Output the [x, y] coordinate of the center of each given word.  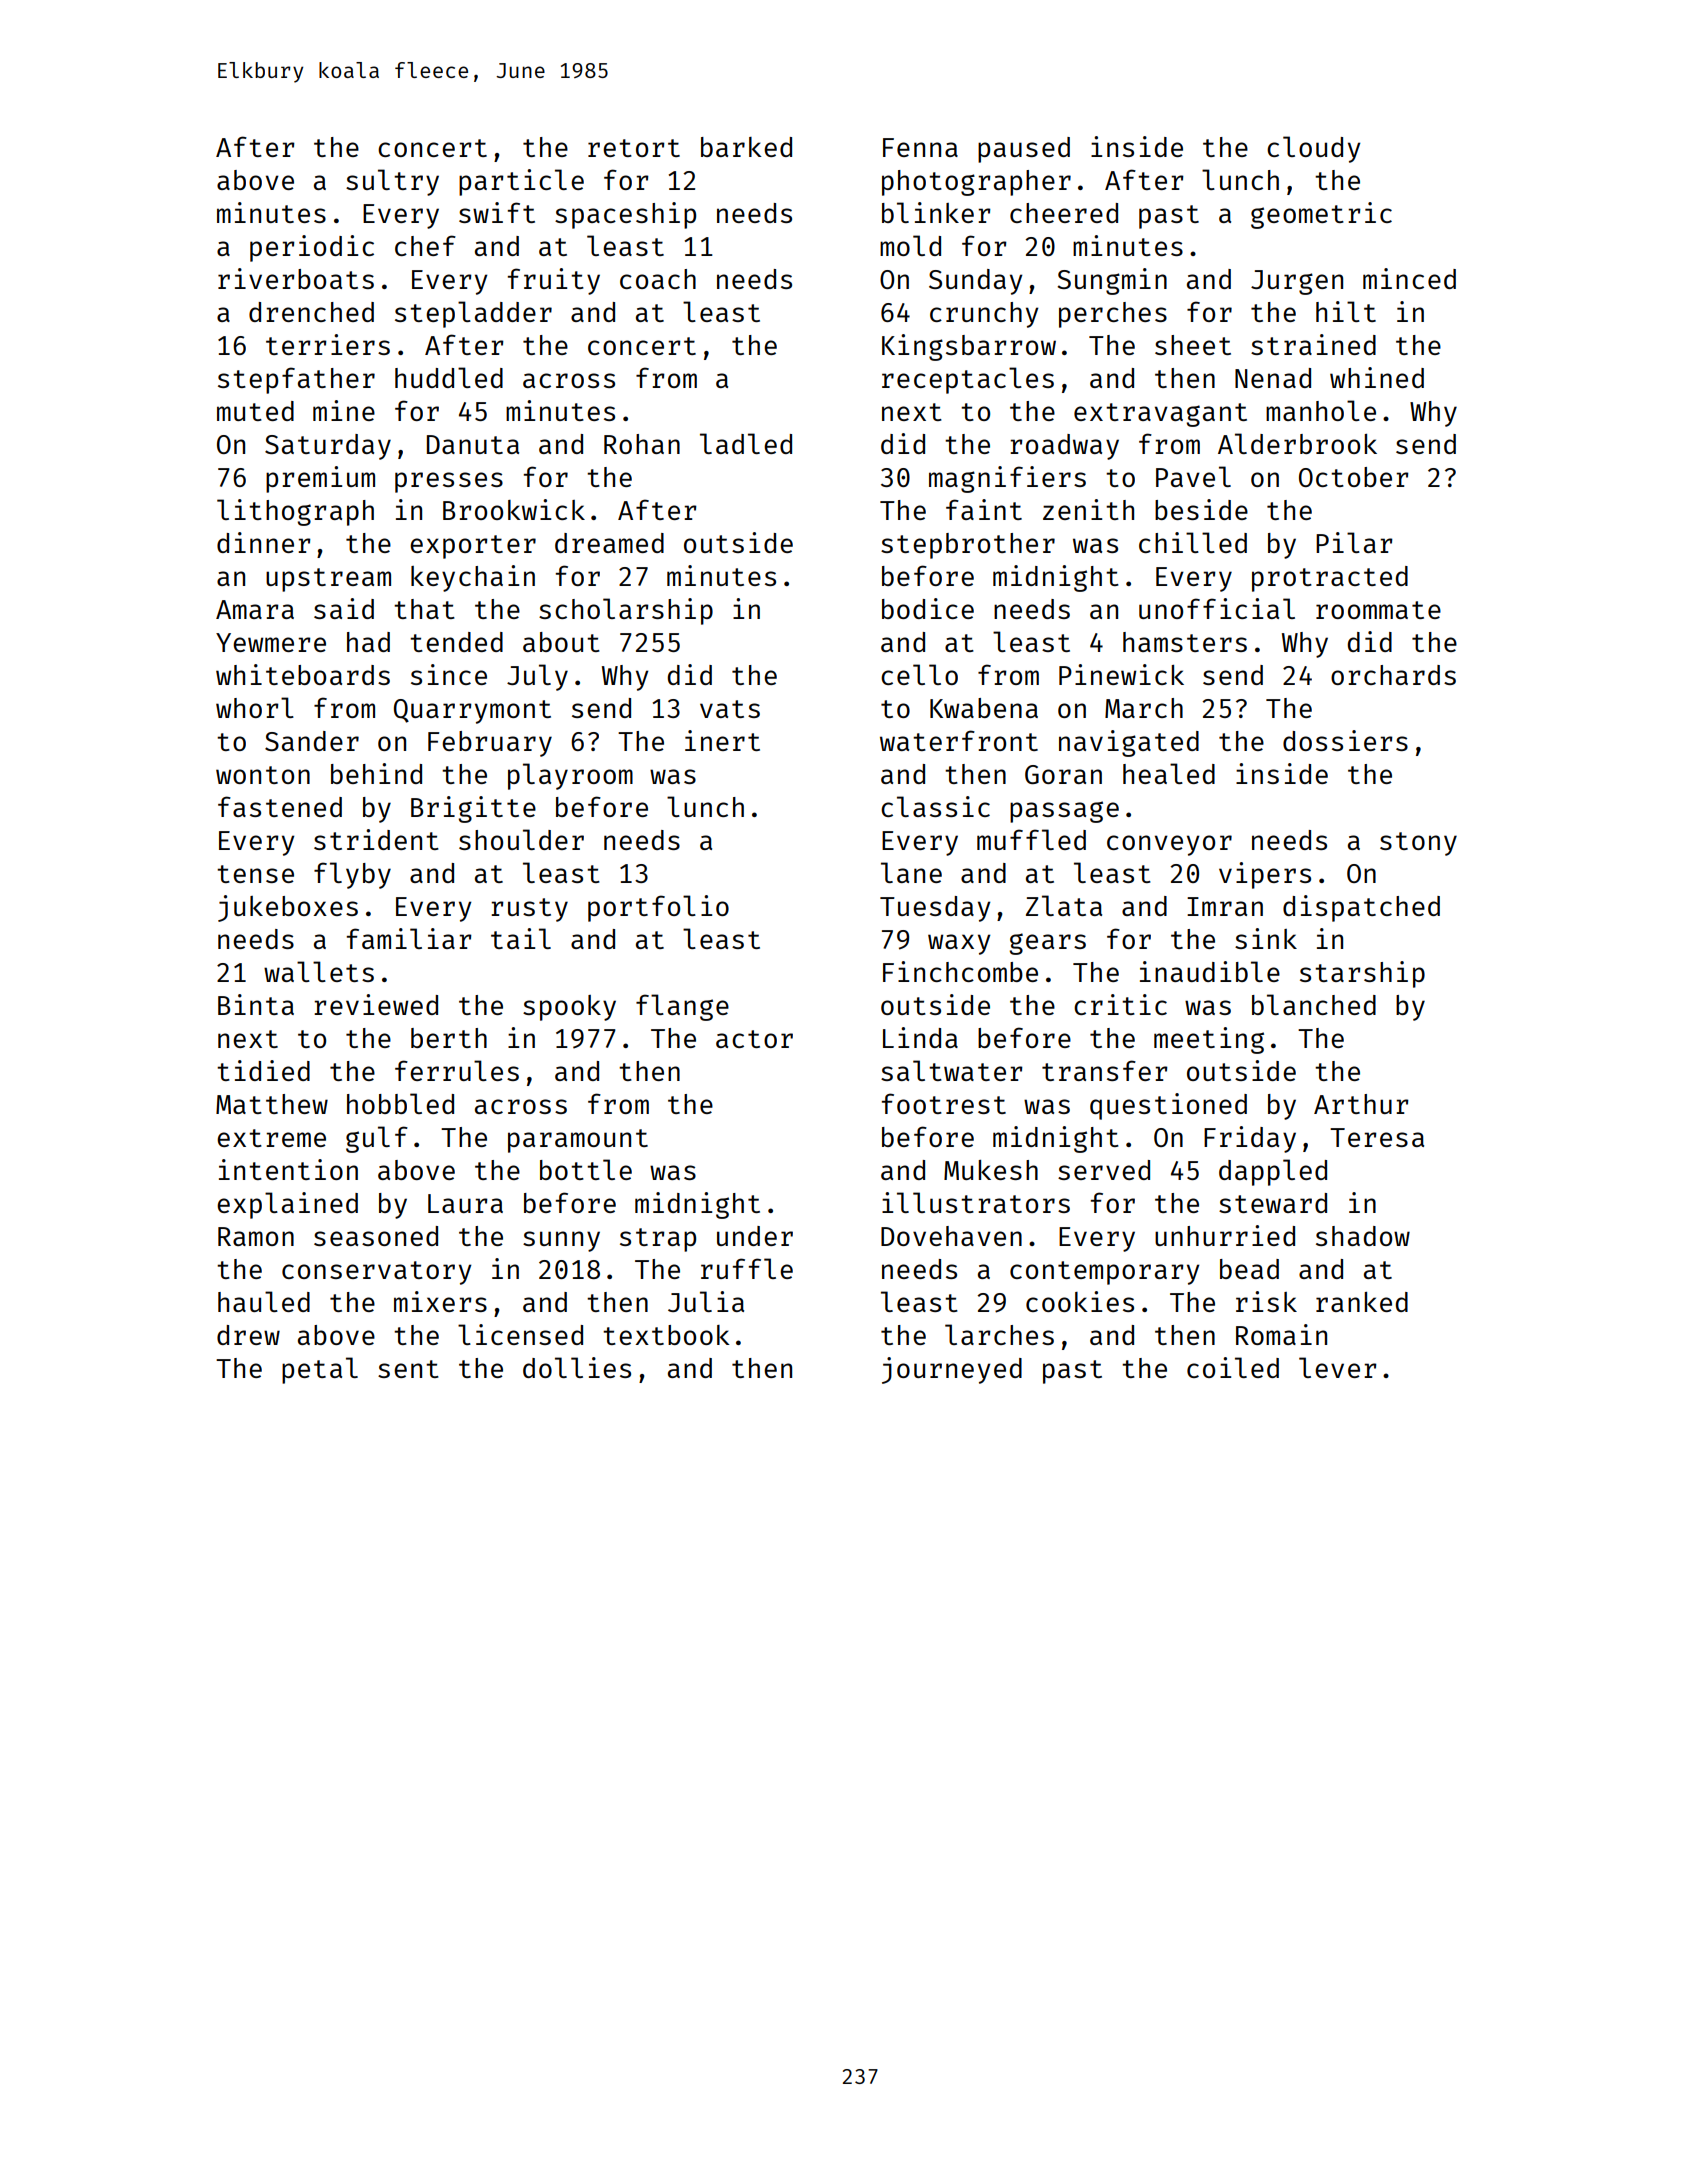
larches [999, 1334]
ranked [1362, 1302]
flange [682, 1007]
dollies [577, 1367]
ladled [746, 443]
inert [722, 740]
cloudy [1314, 149]
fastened [280, 806]
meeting [1209, 1040]
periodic [312, 248]
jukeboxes [288, 908]
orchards [1393, 675]
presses [449, 482]
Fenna [920, 147]
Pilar [1354, 542]
